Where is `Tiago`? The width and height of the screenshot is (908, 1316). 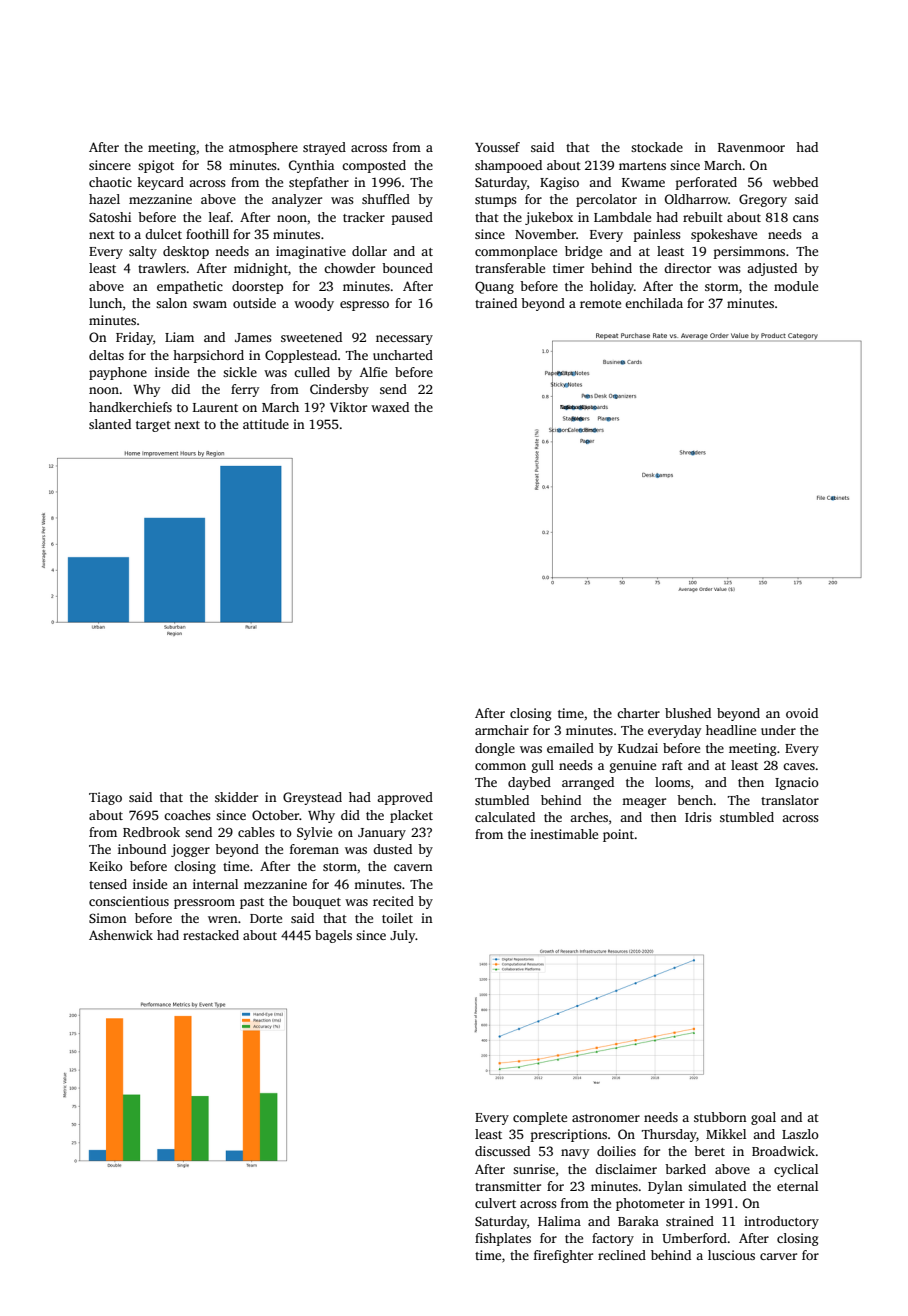 Tiago is located at coordinates (105, 798).
